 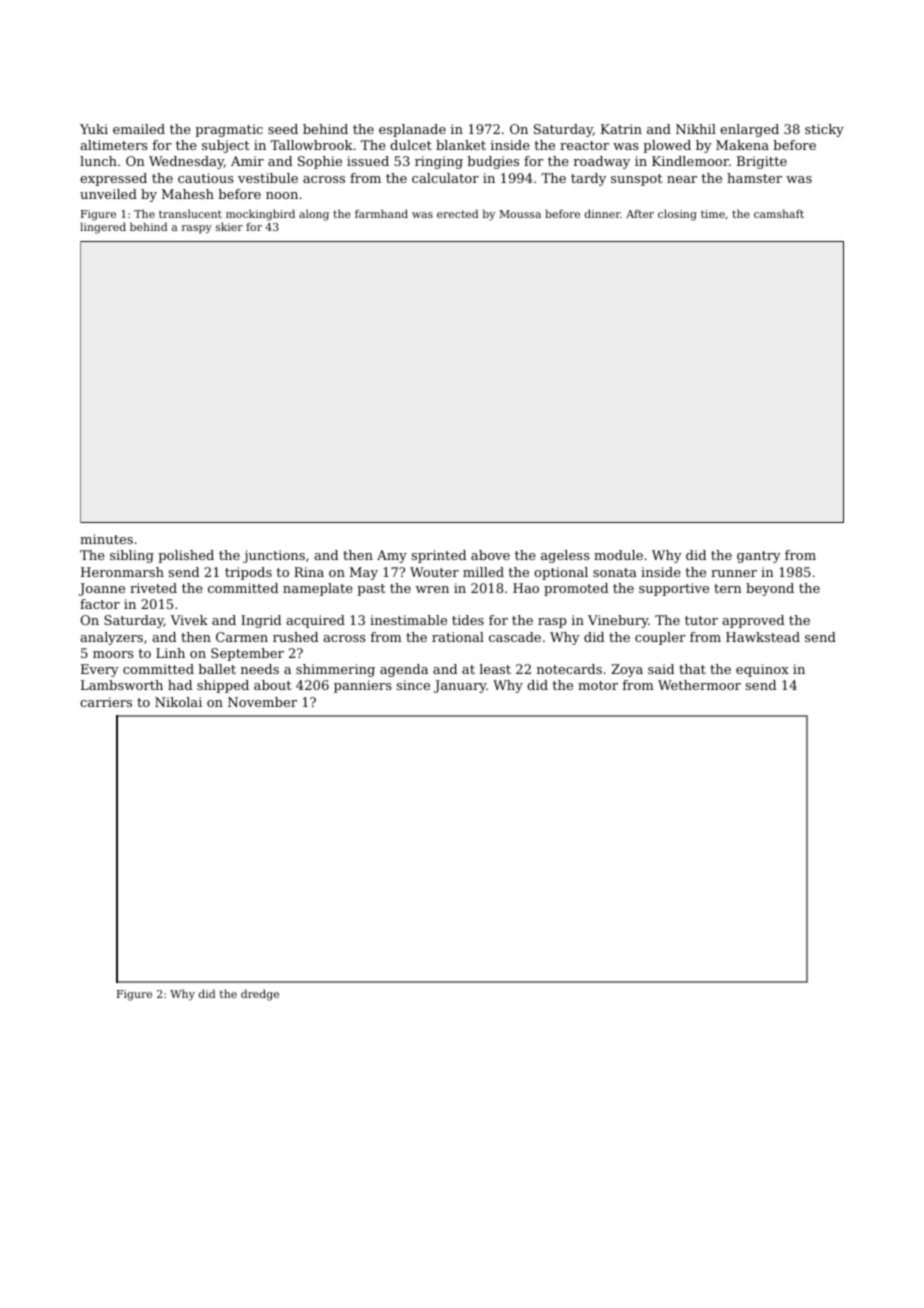 I want to click on Mahesh, so click(x=188, y=194).
